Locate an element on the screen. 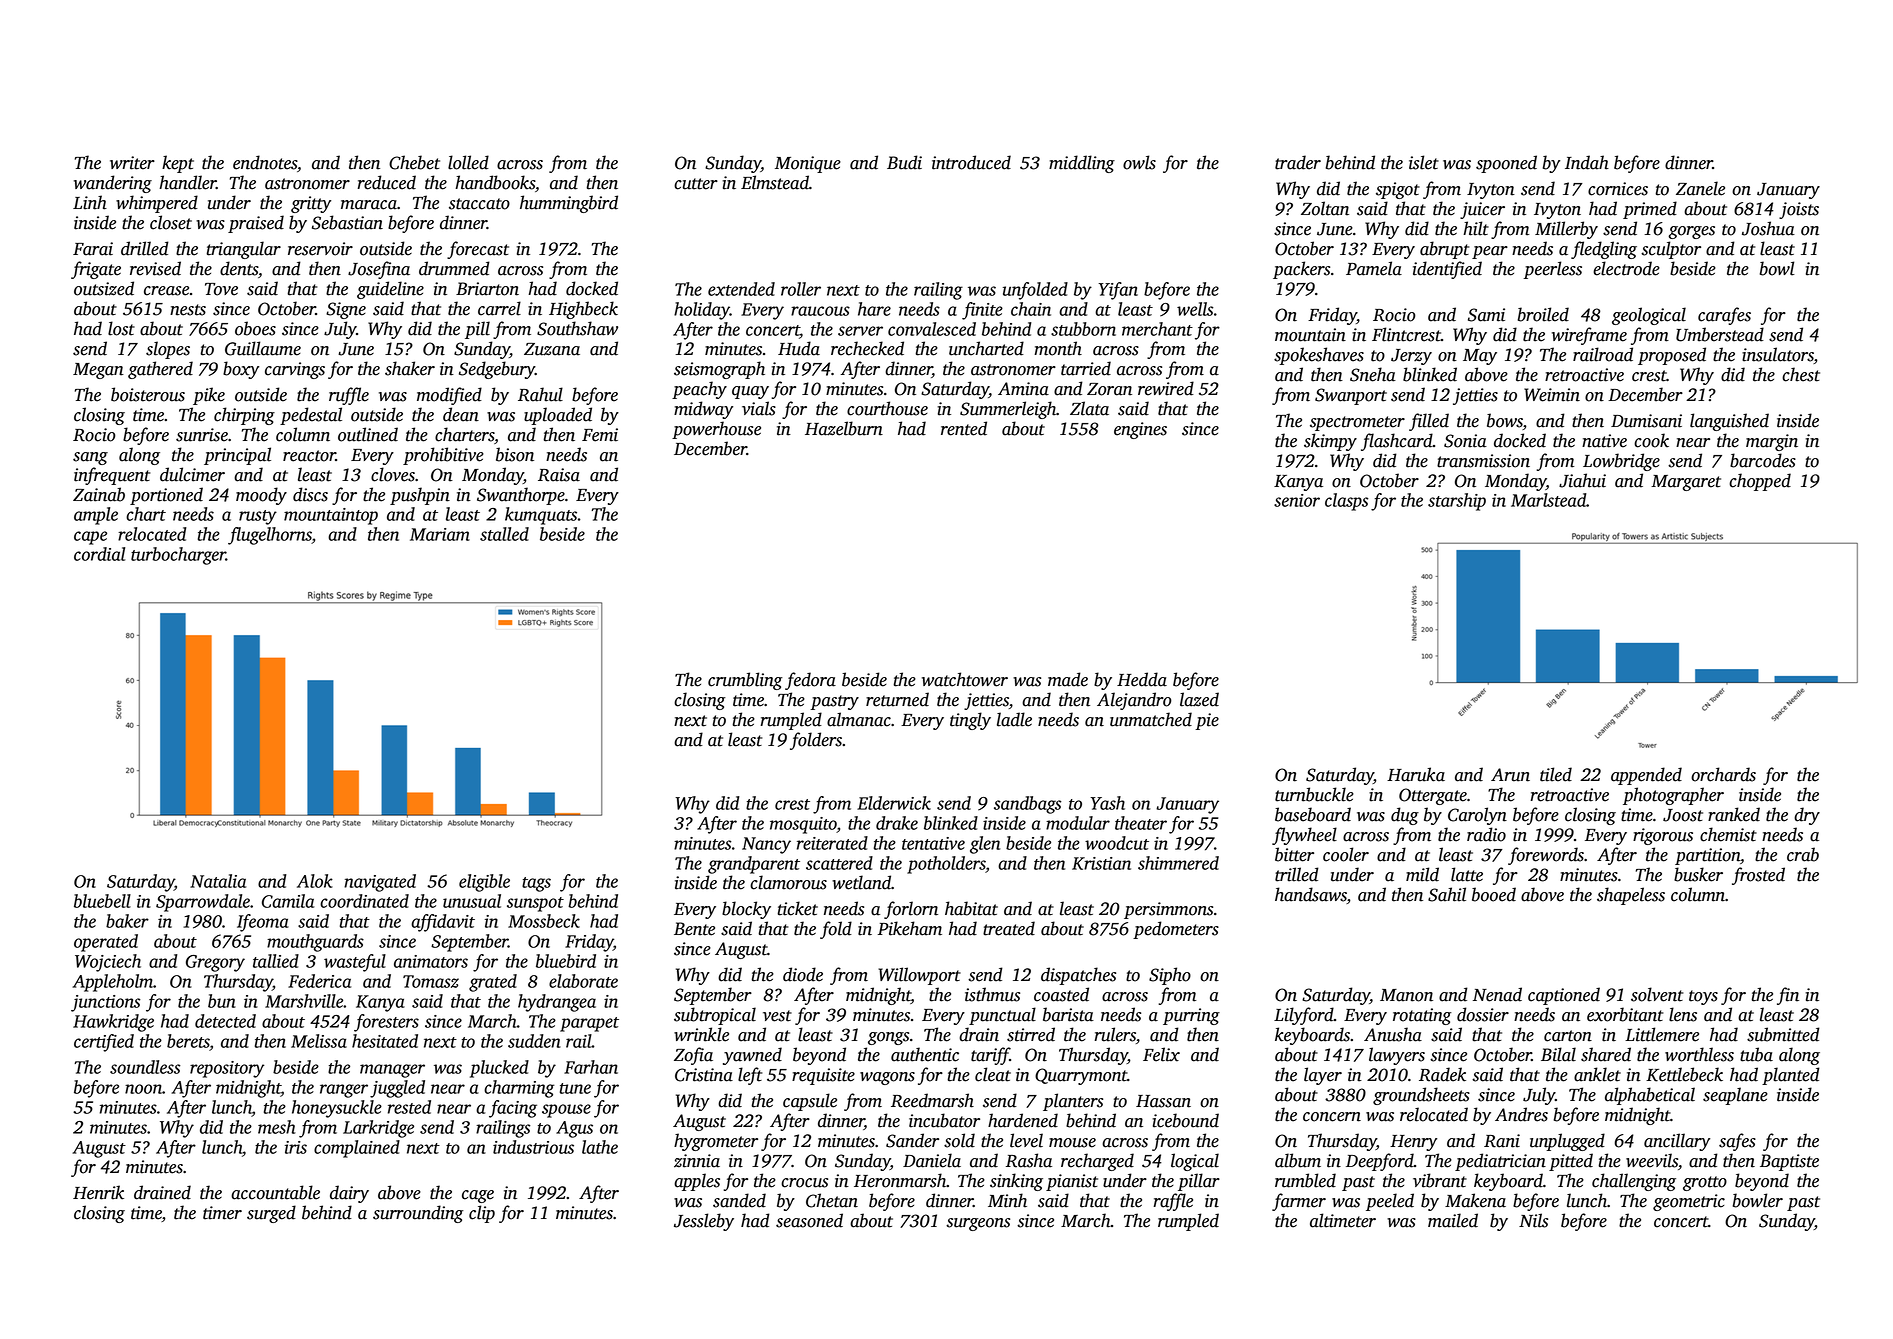  spouse is located at coordinates (566, 1111).
